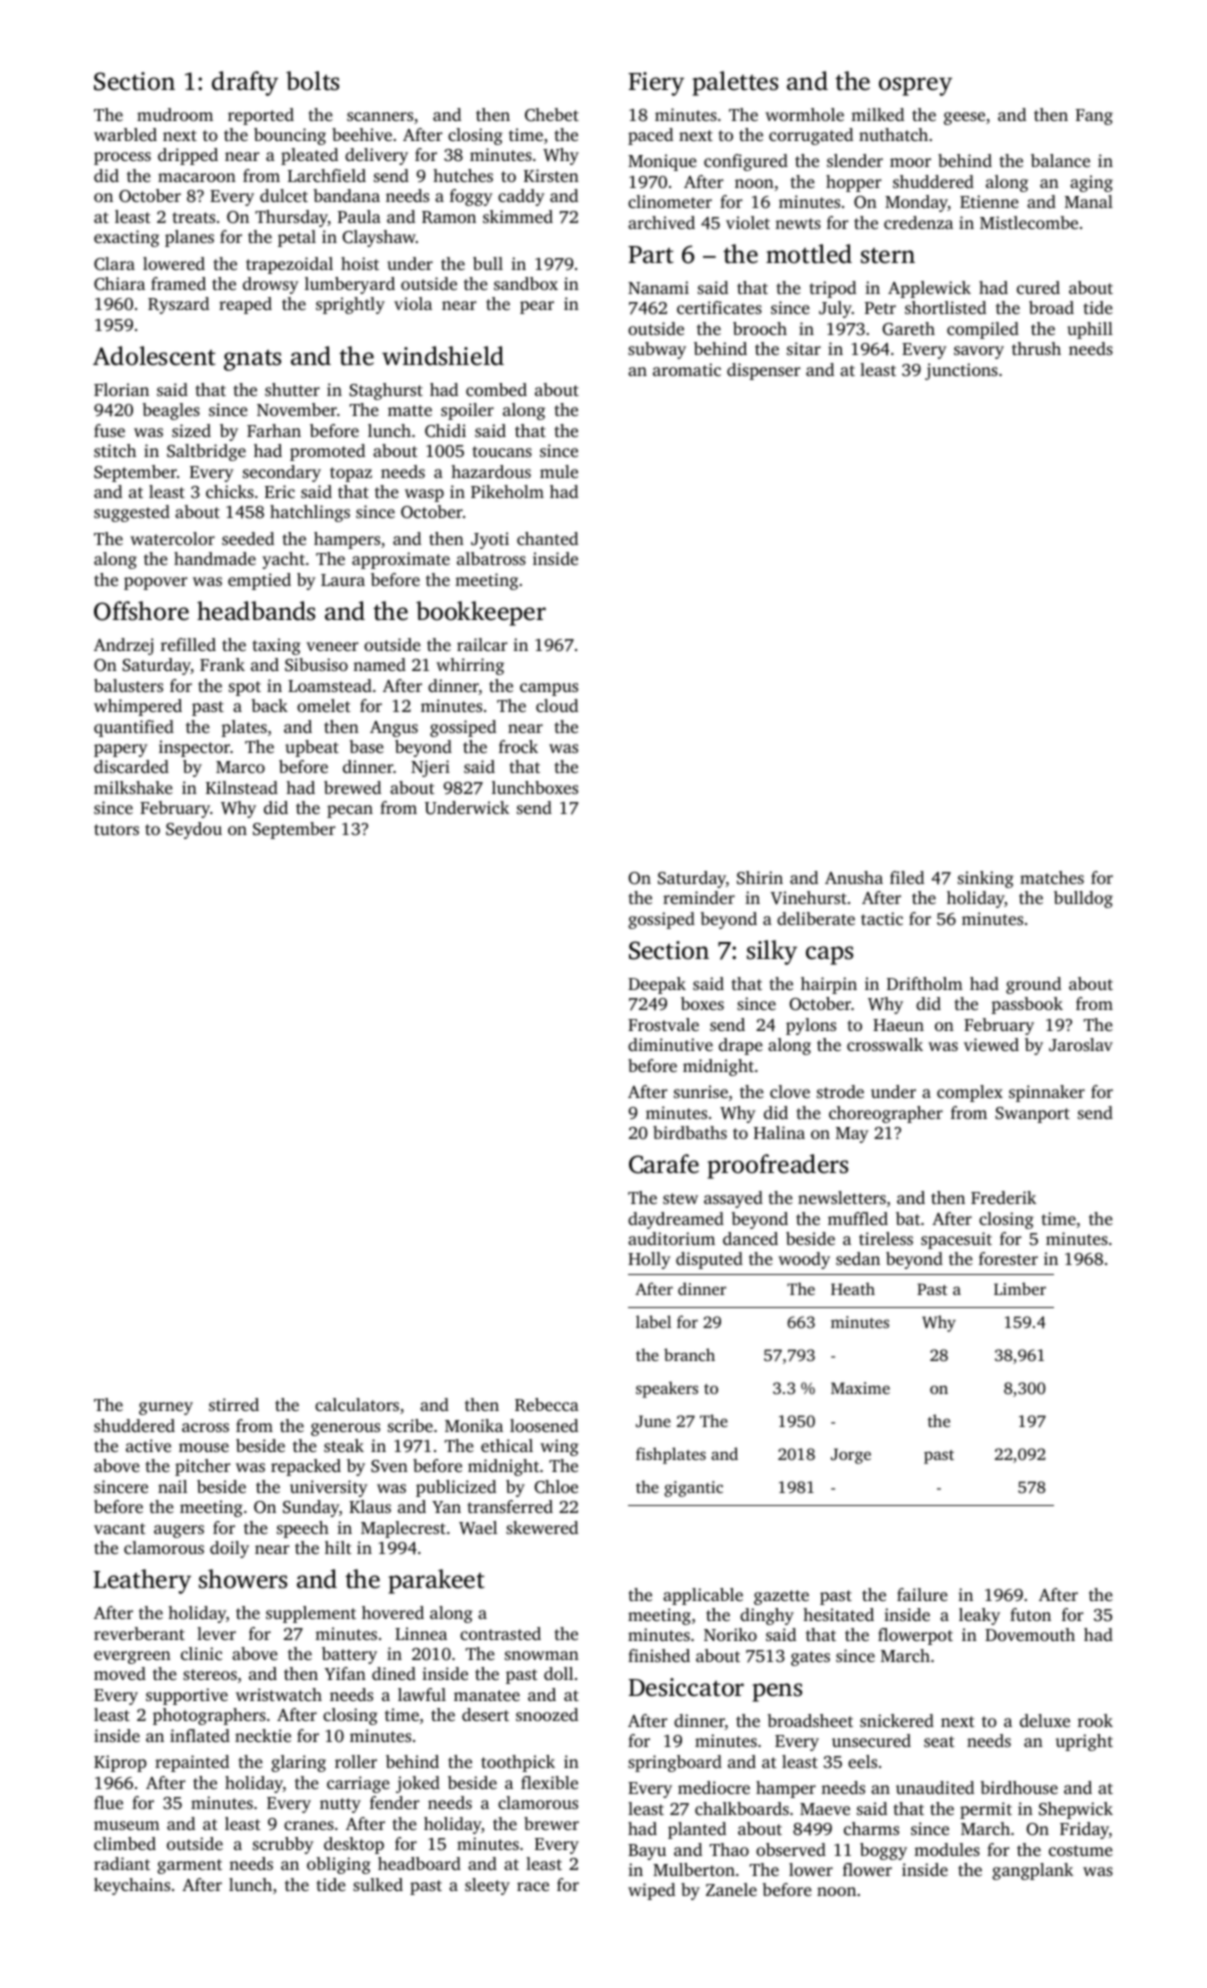 This screenshot has height=1988, width=1207. I want to click on osprey, so click(915, 86).
